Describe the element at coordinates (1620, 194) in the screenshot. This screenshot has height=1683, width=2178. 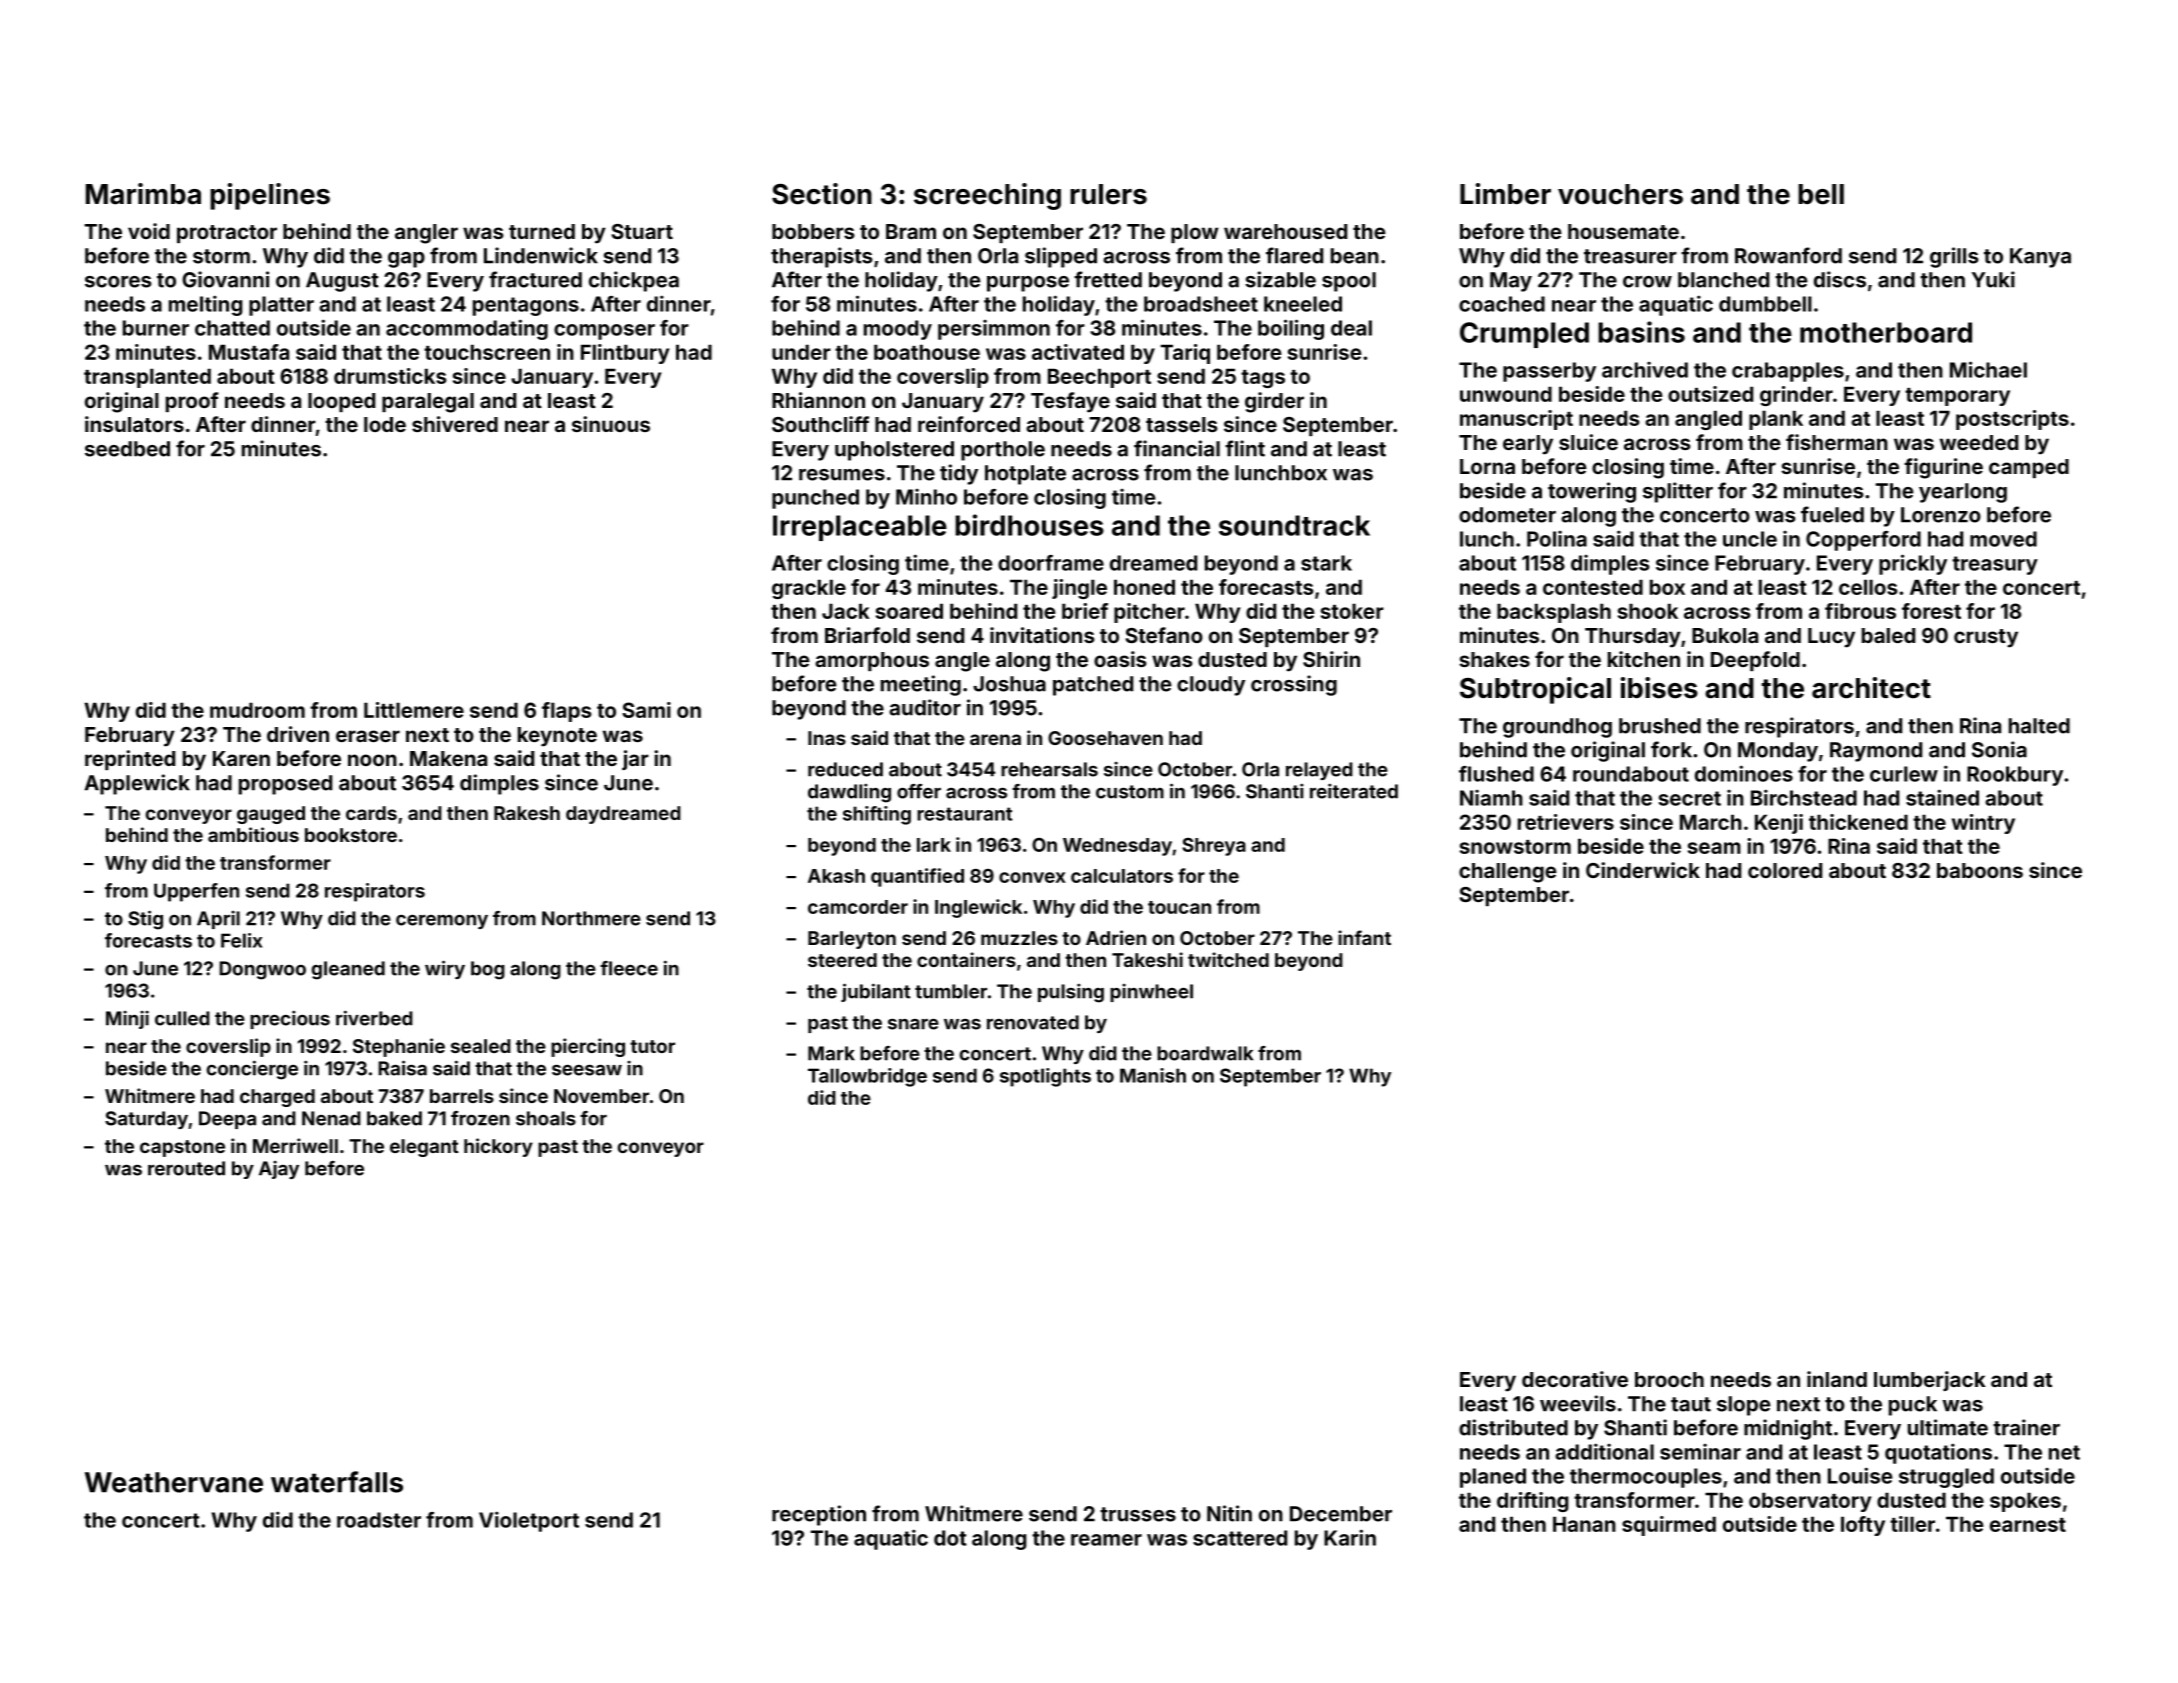
I see `vouchers` at that location.
